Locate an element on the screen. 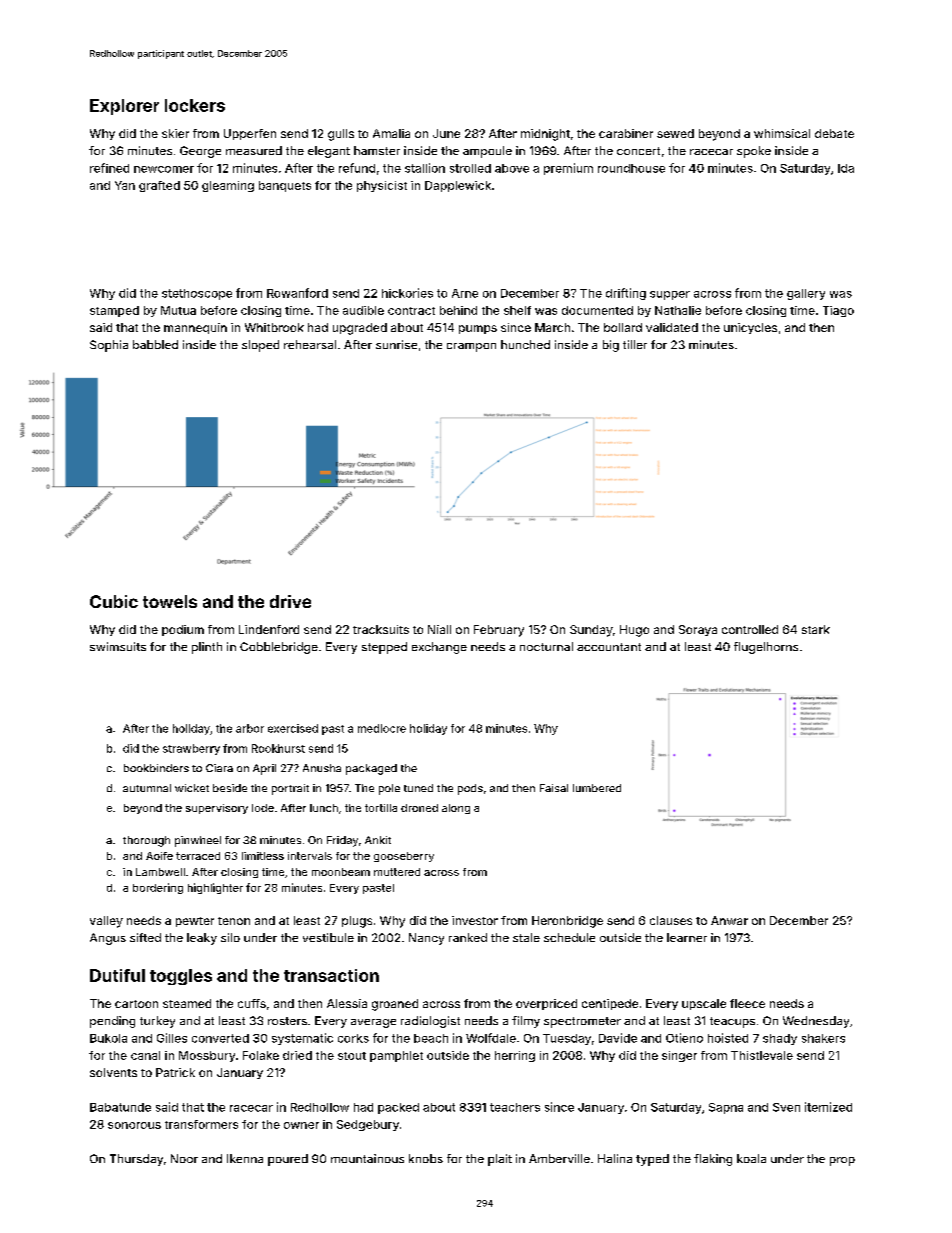  teachers is located at coordinates (515, 1107).
